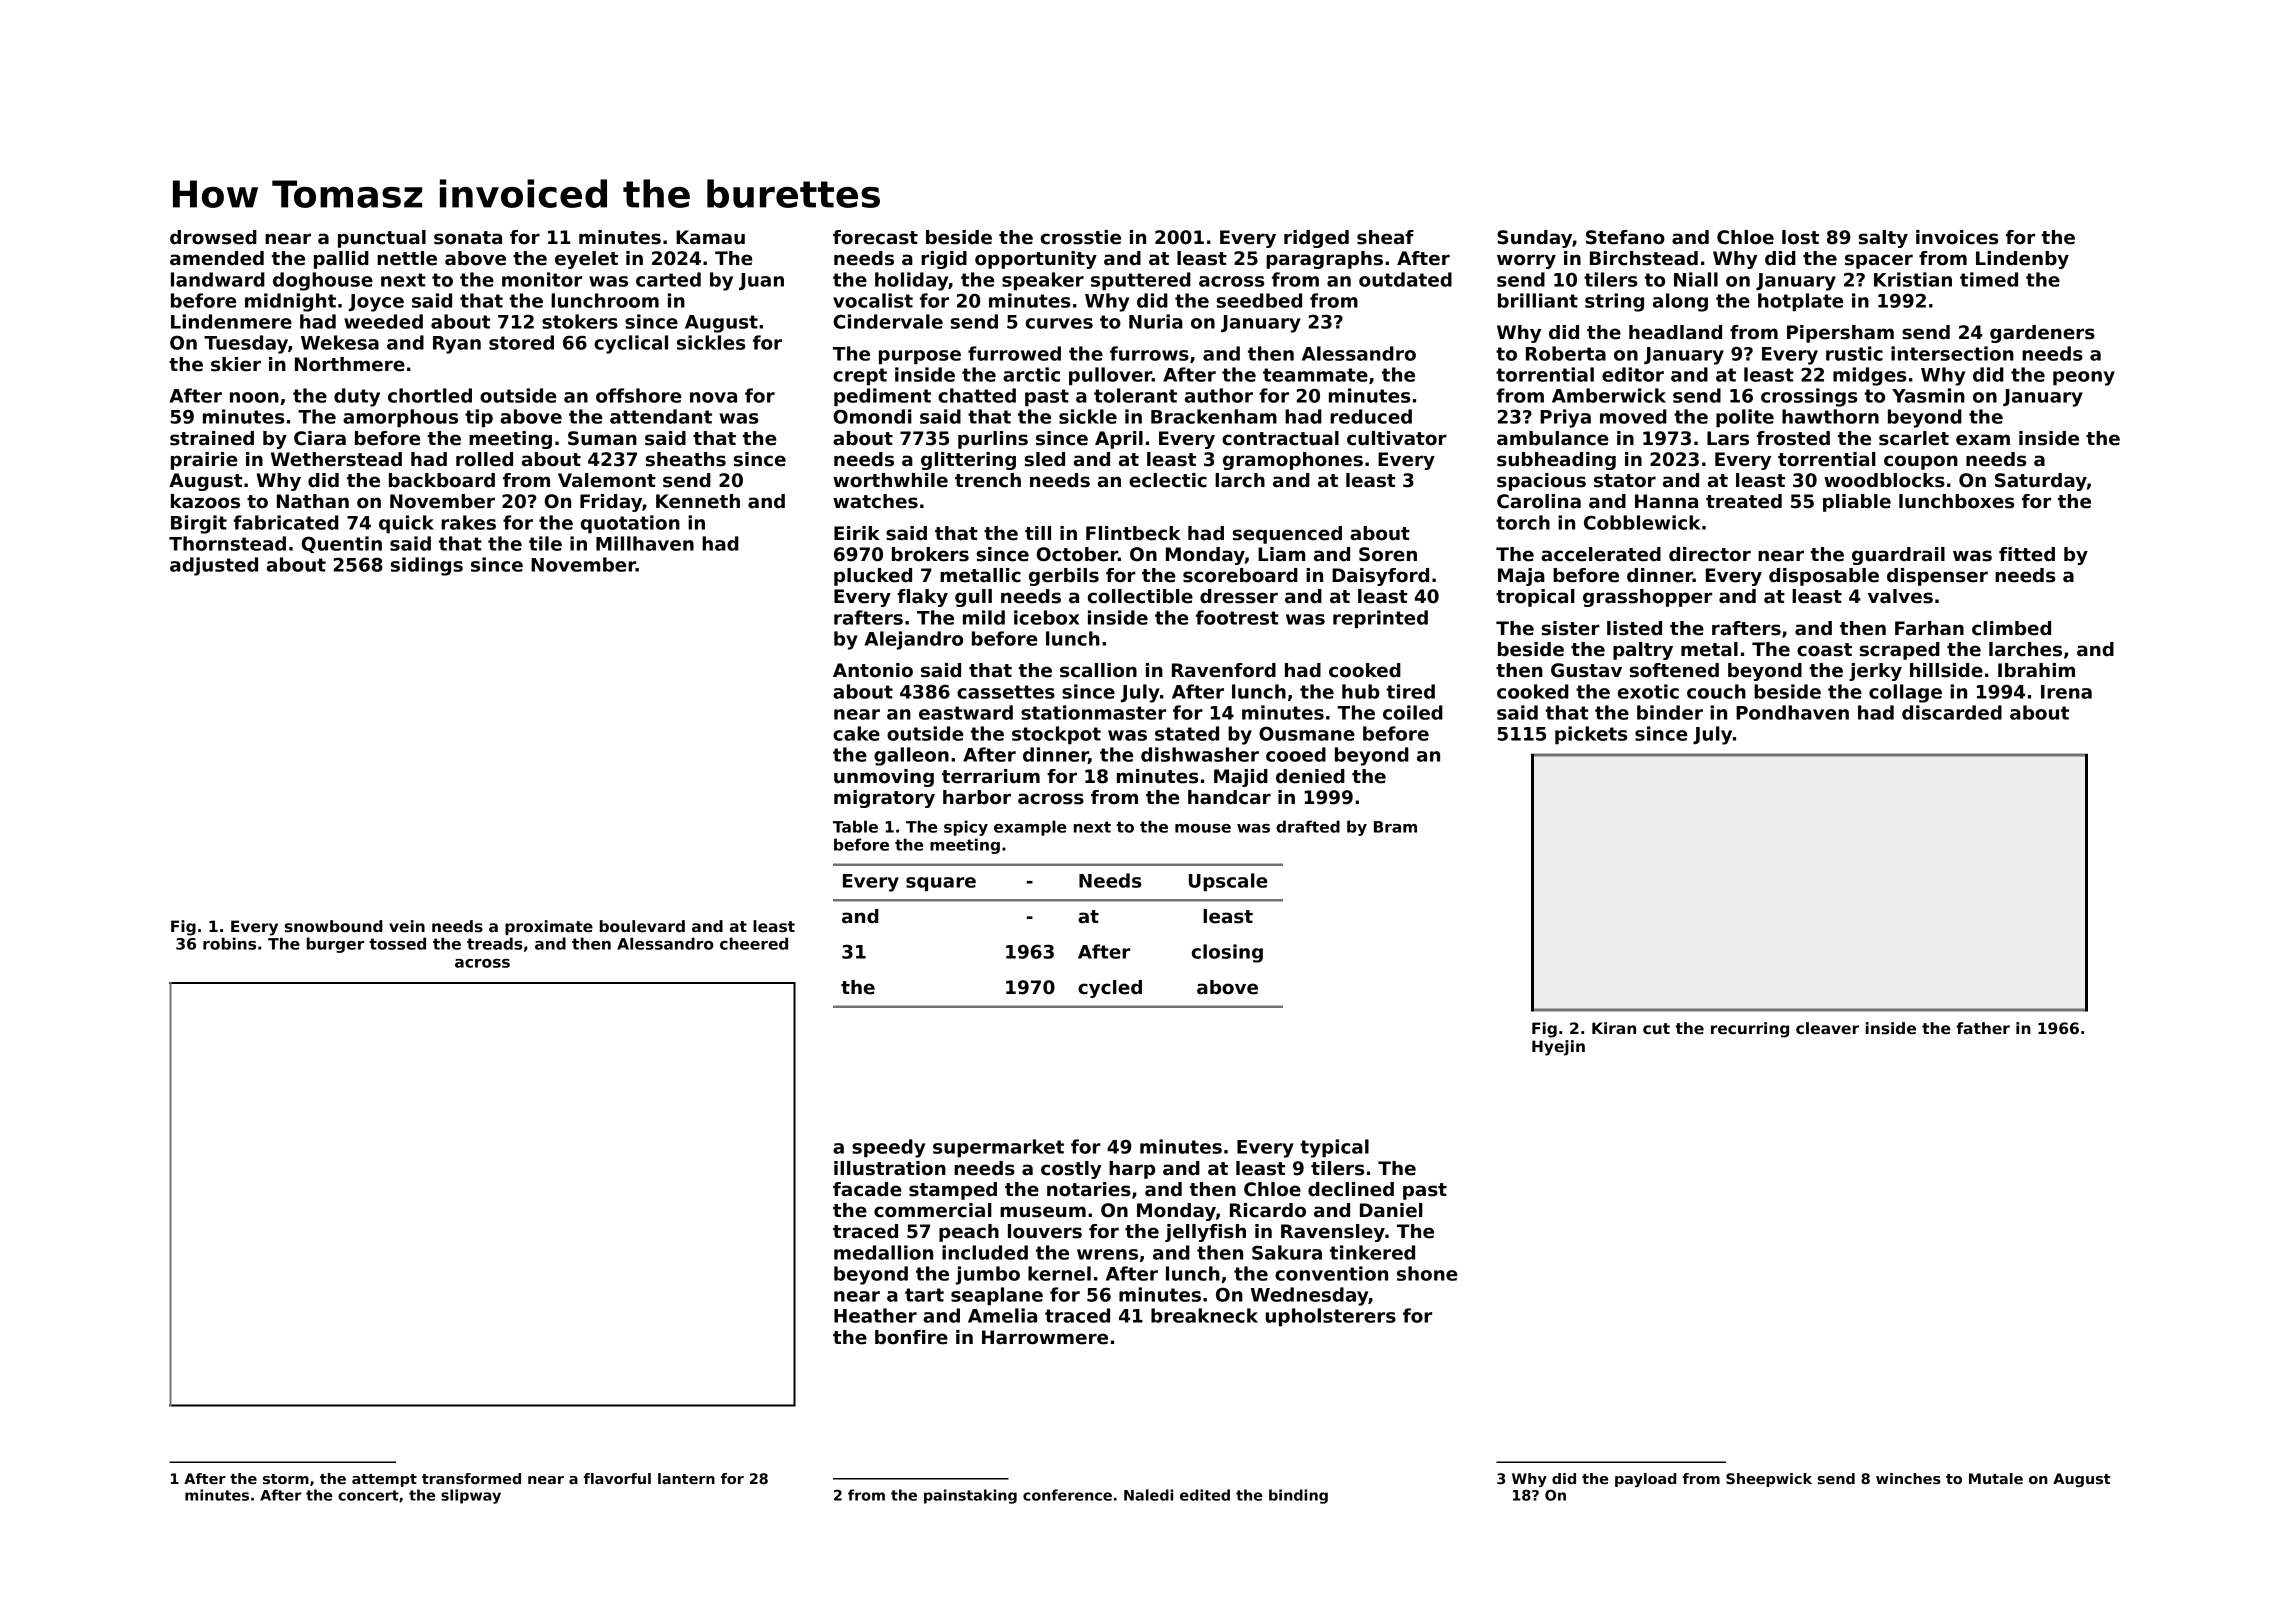 This screenshot has height=1620, width=2292. Describe the element at coordinates (1316, 239) in the screenshot. I see `ridged` at that location.
